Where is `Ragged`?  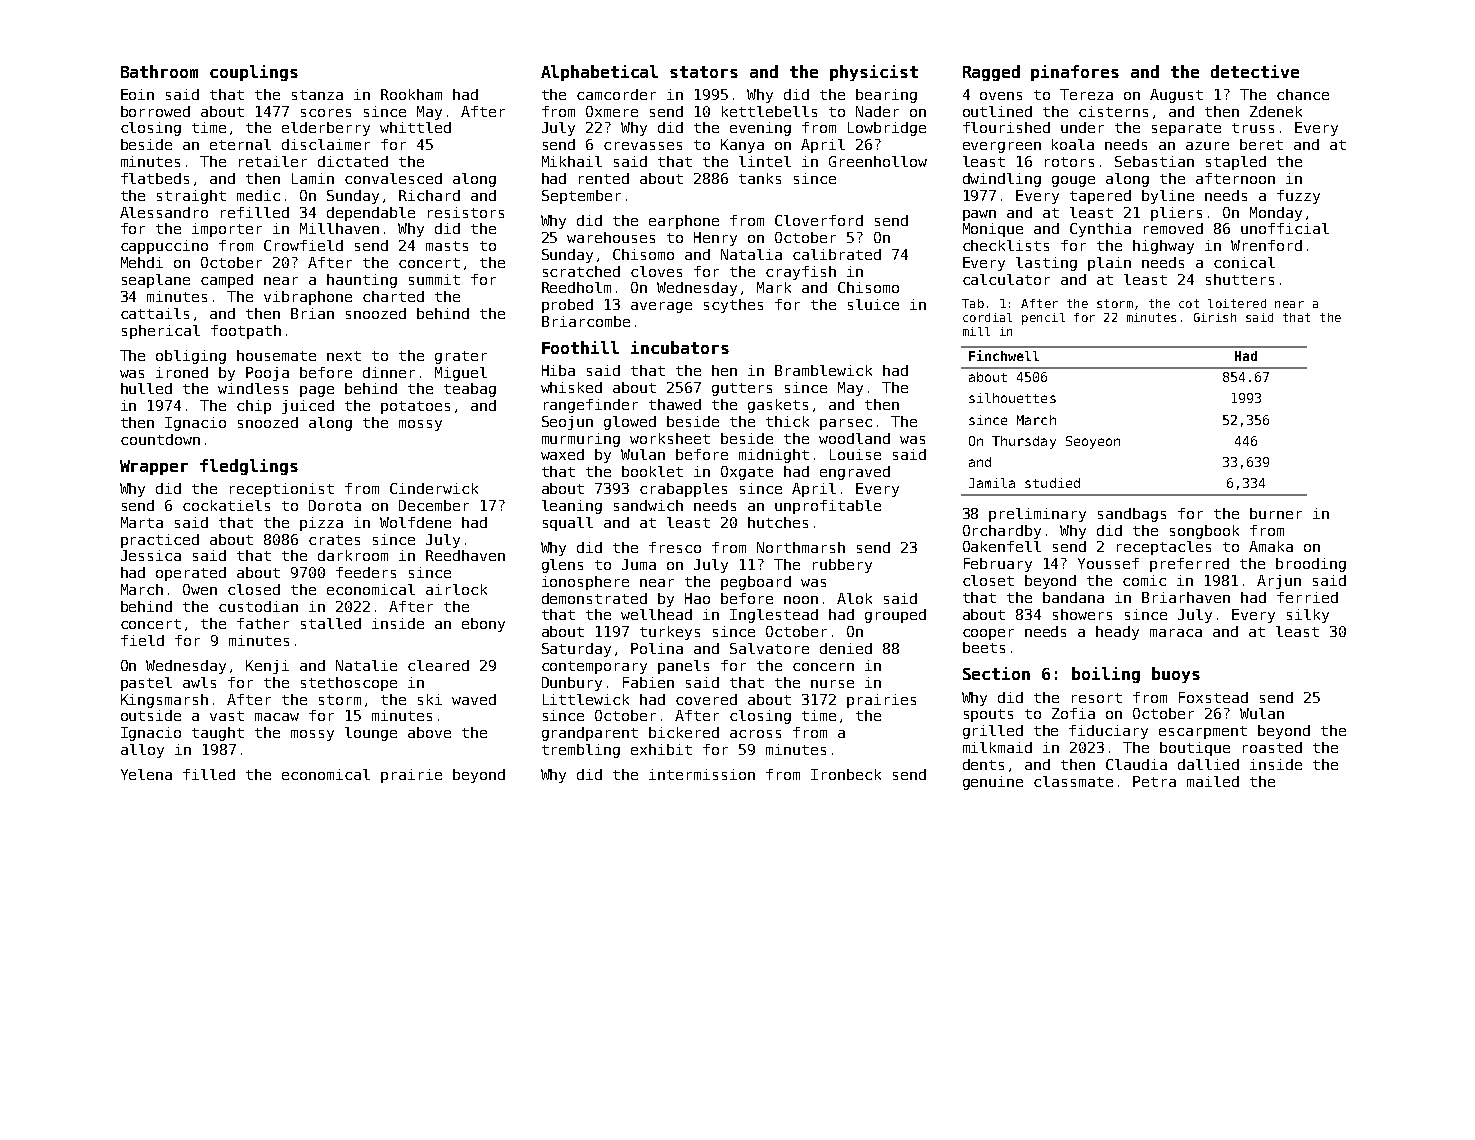
Ragged is located at coordinates (991, 73).
